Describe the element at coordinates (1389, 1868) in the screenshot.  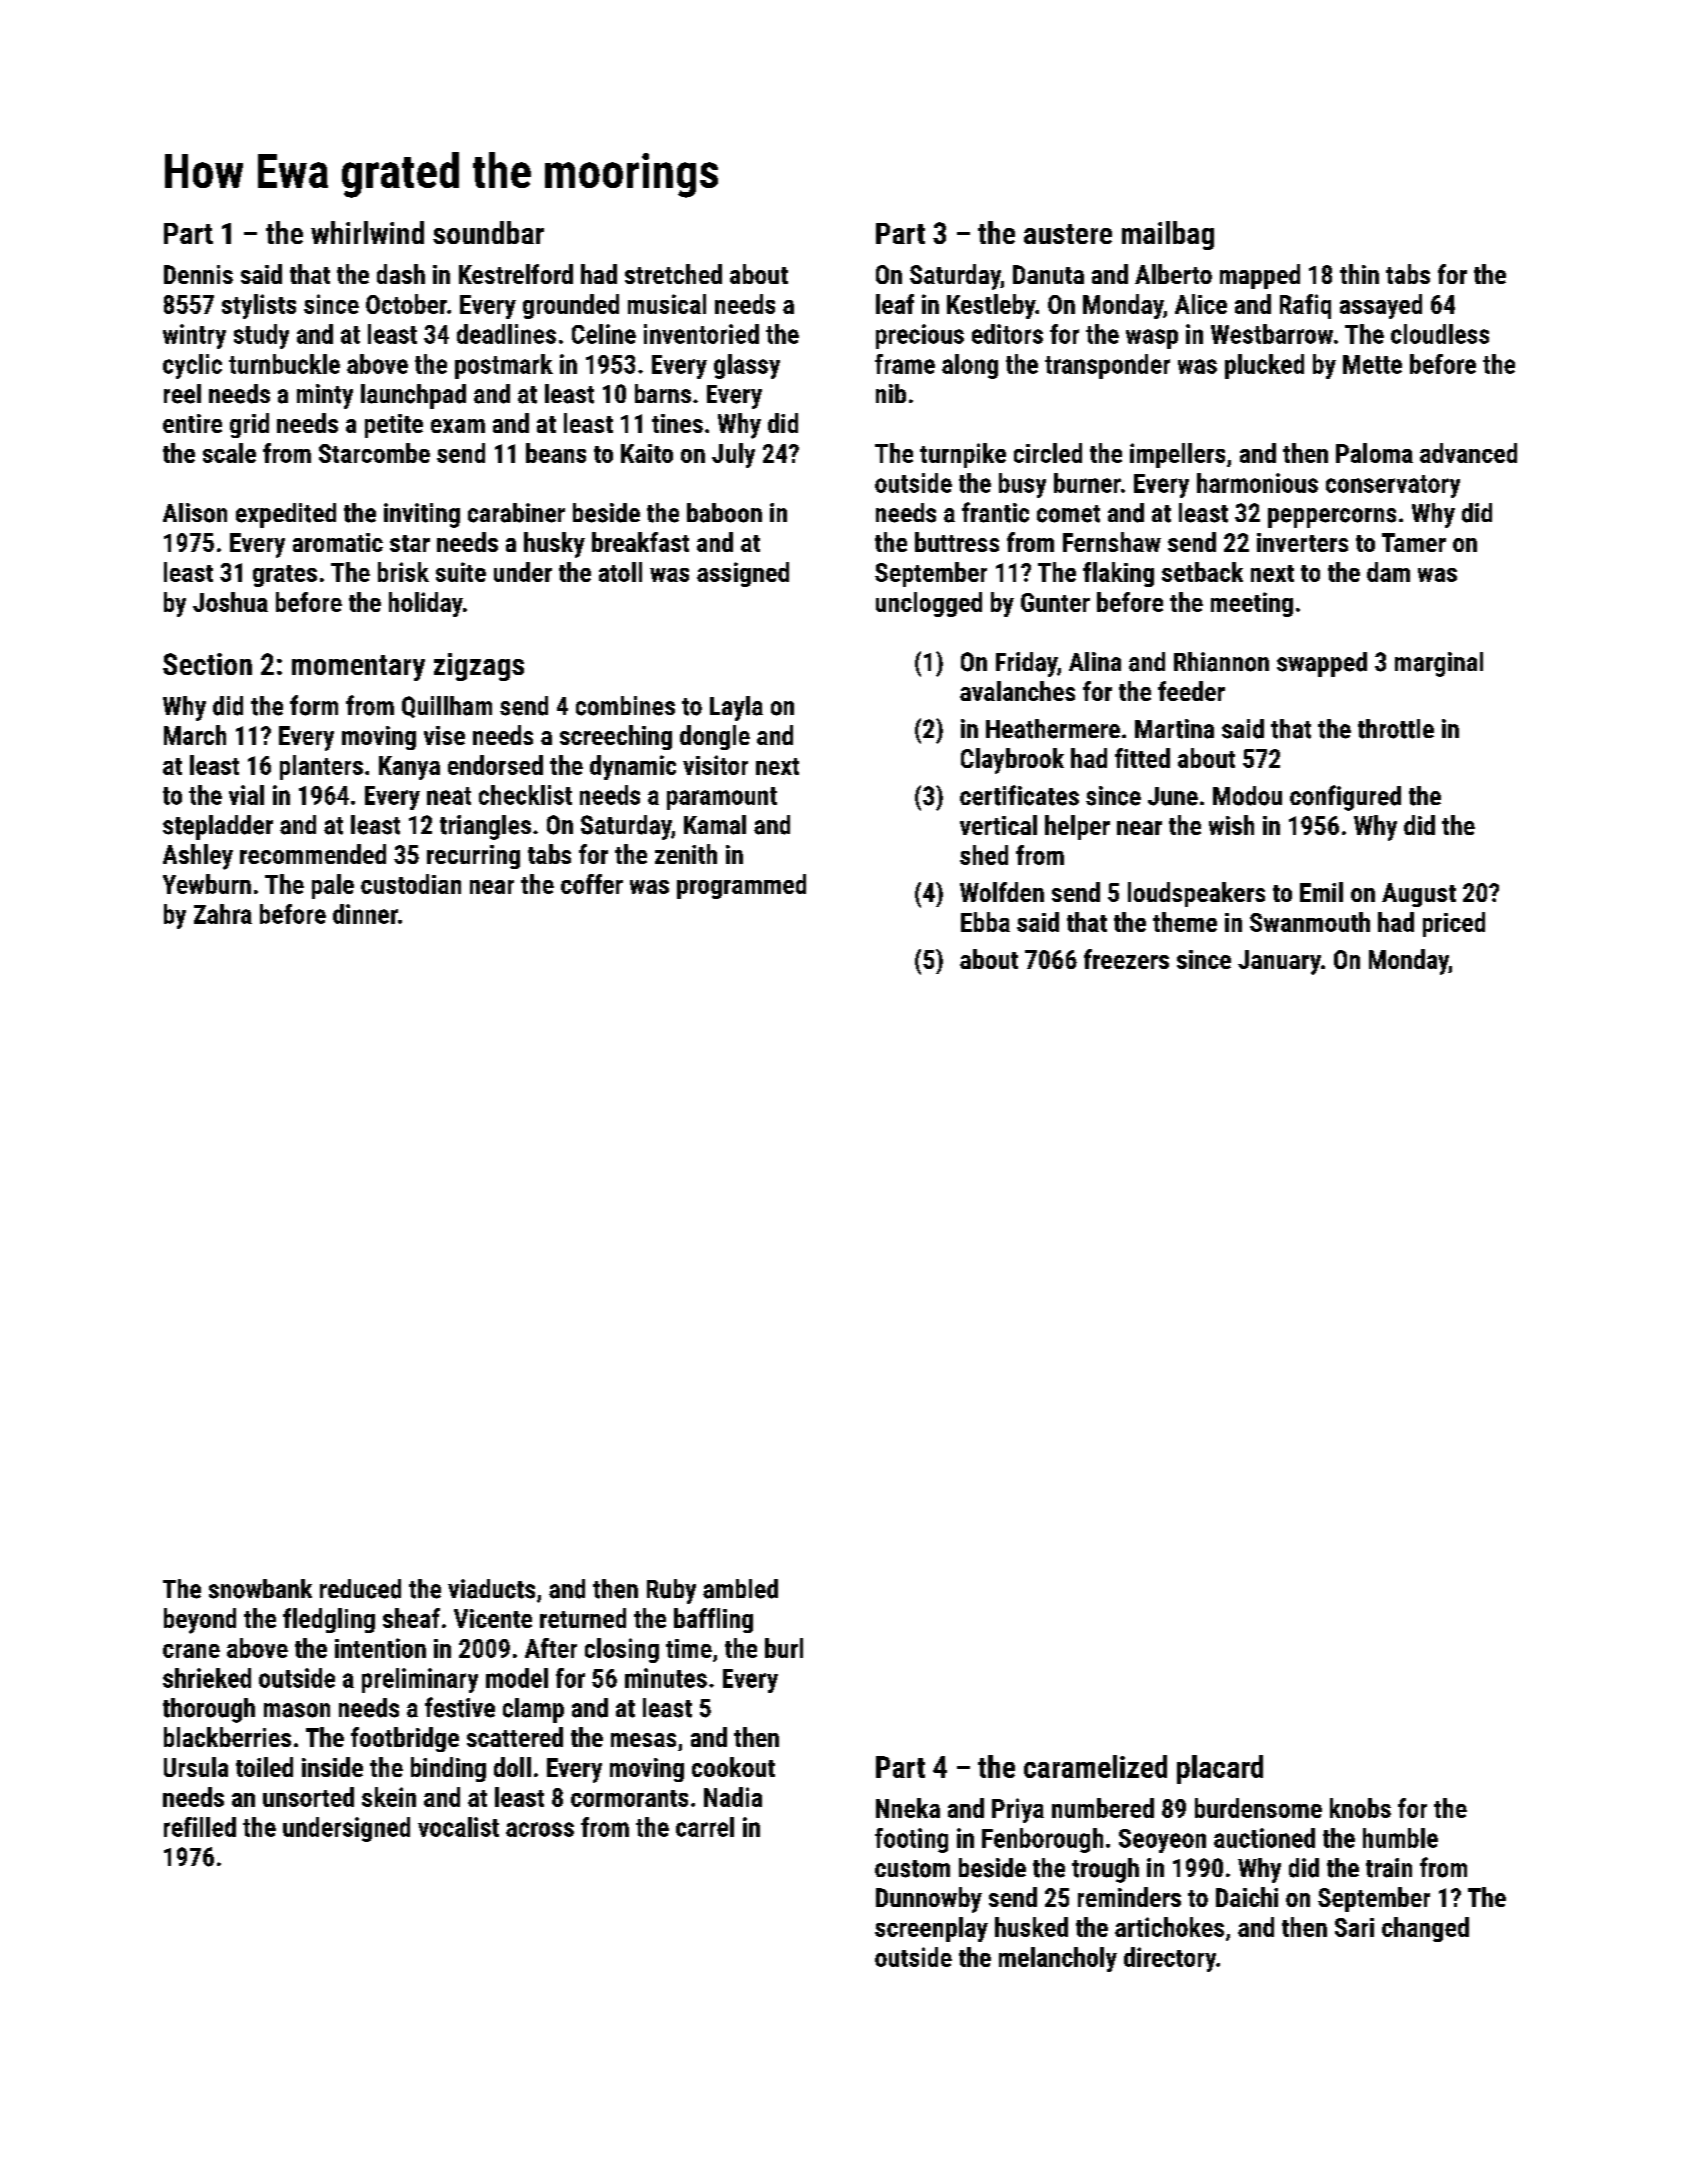
I see `train` at that location.
